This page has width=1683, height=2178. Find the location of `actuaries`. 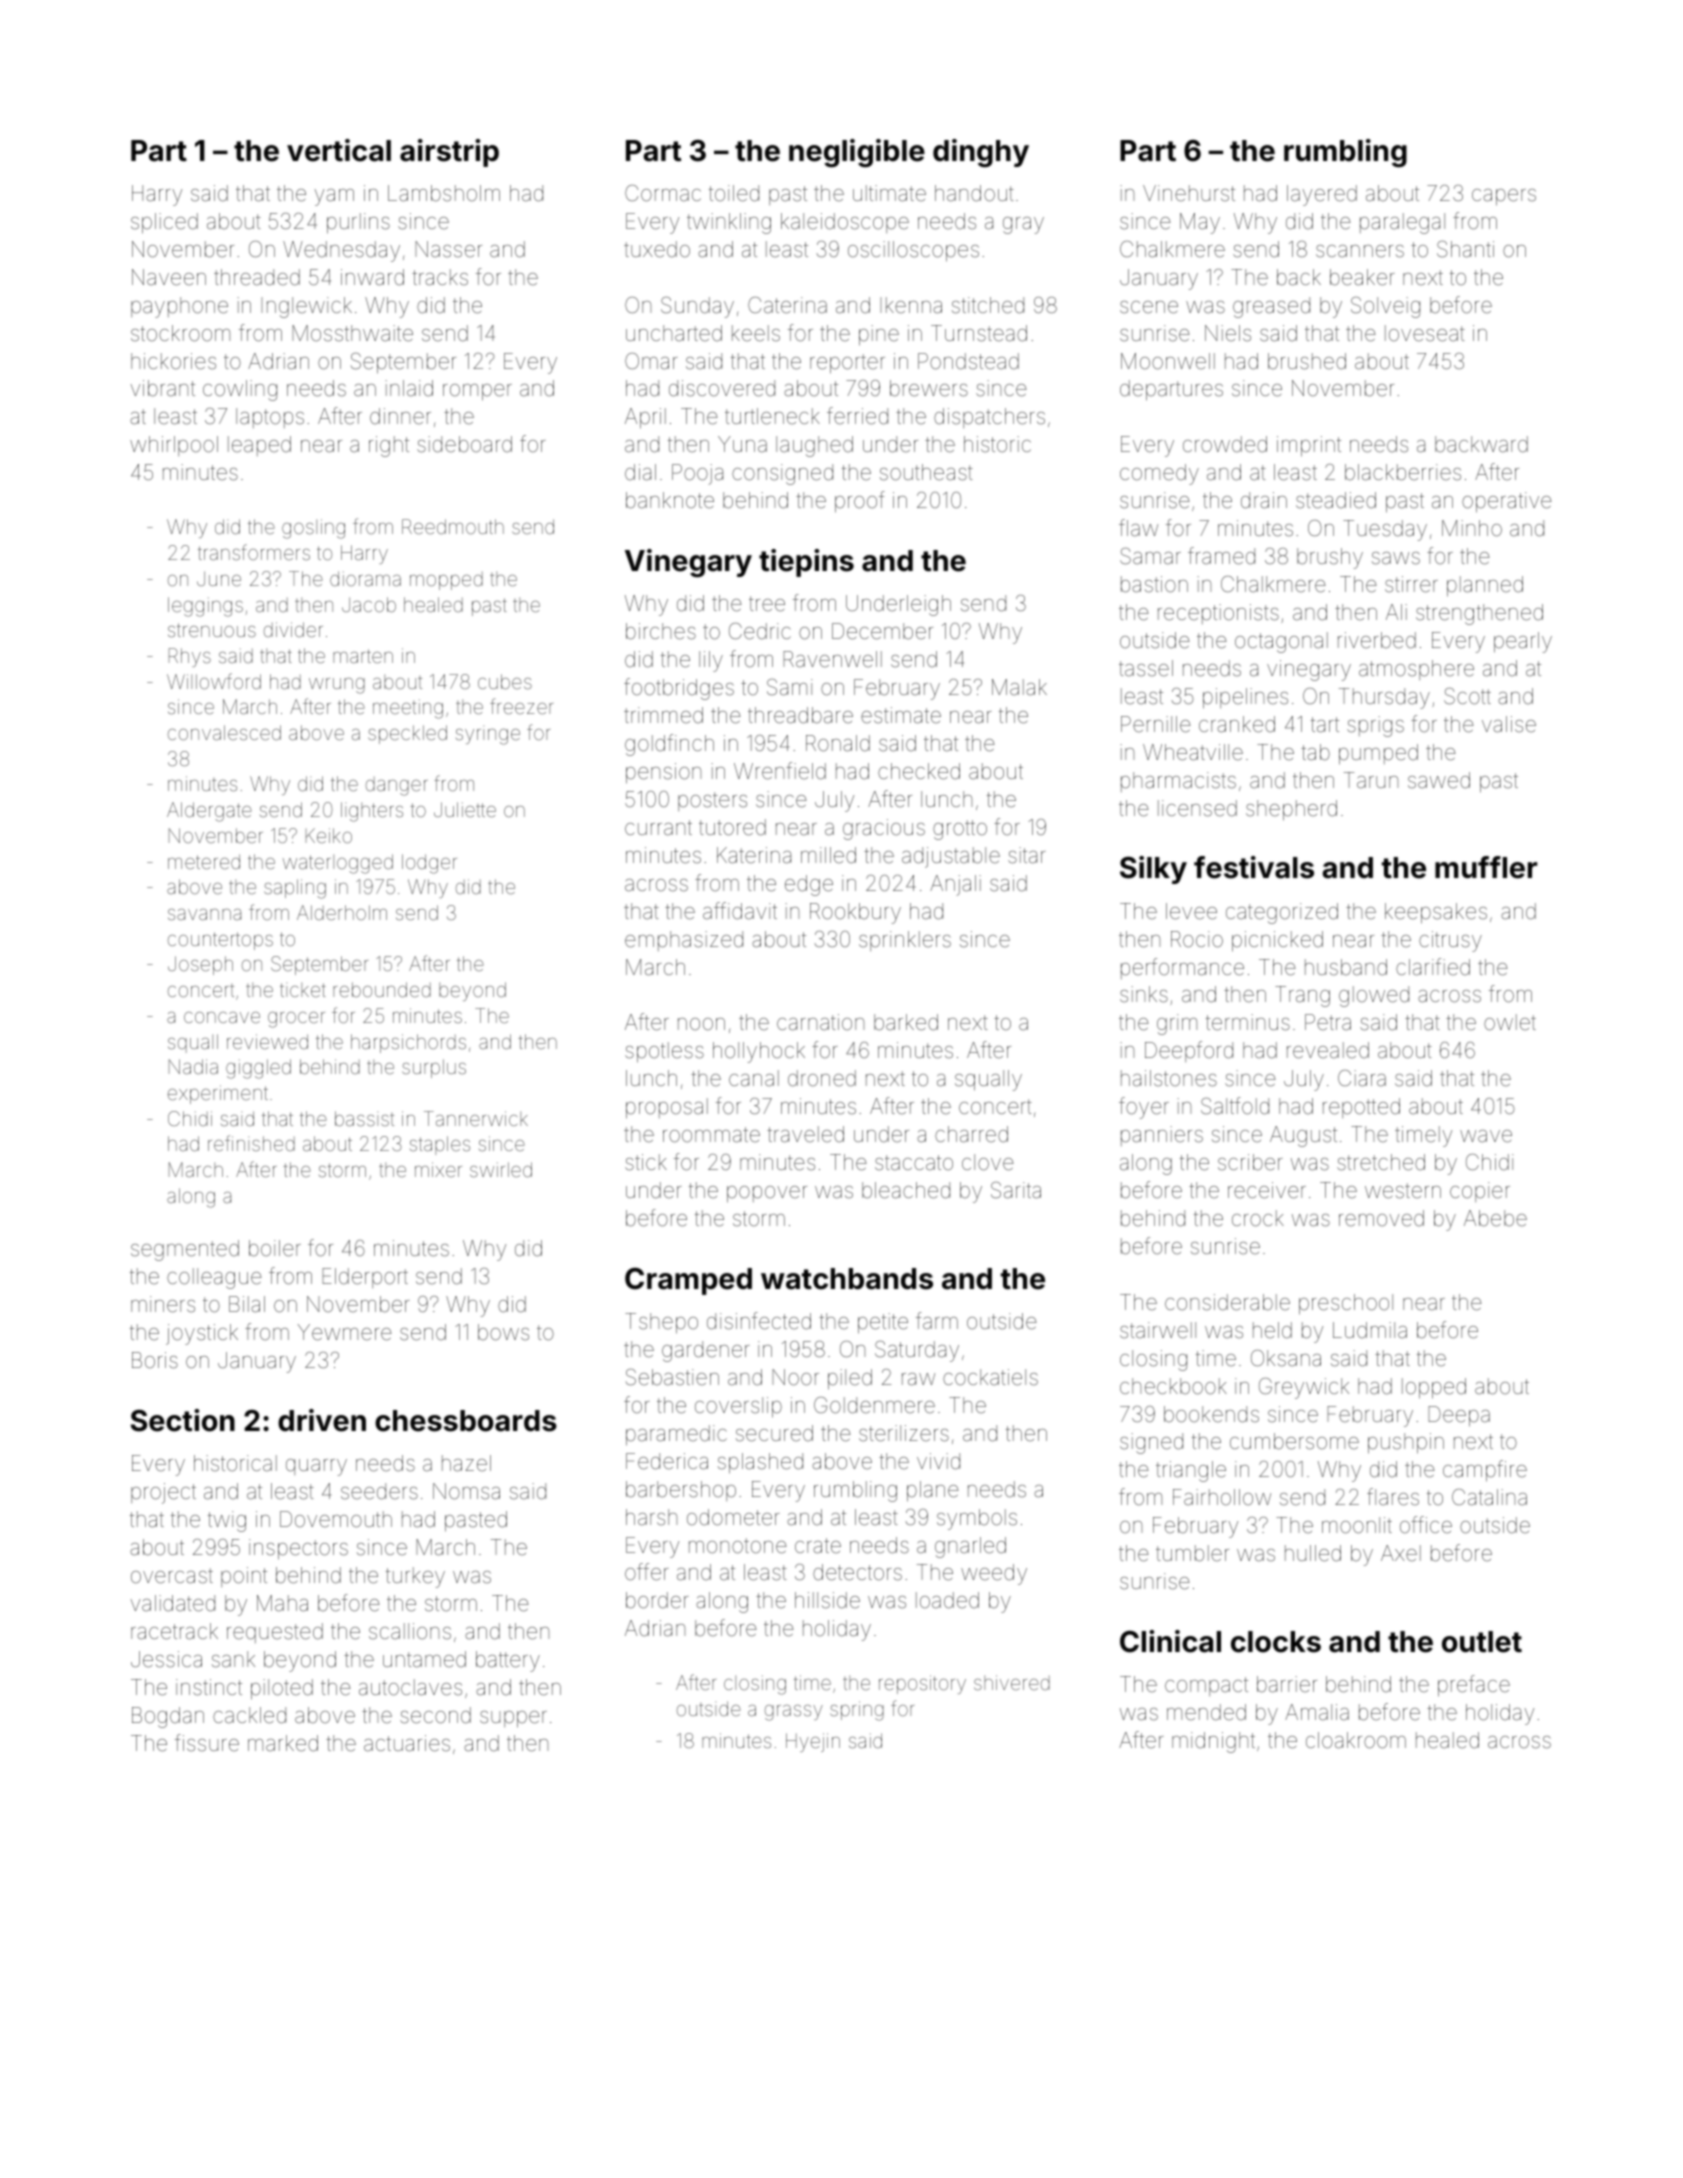

actuaries is located at coordinates (407, 1743).
